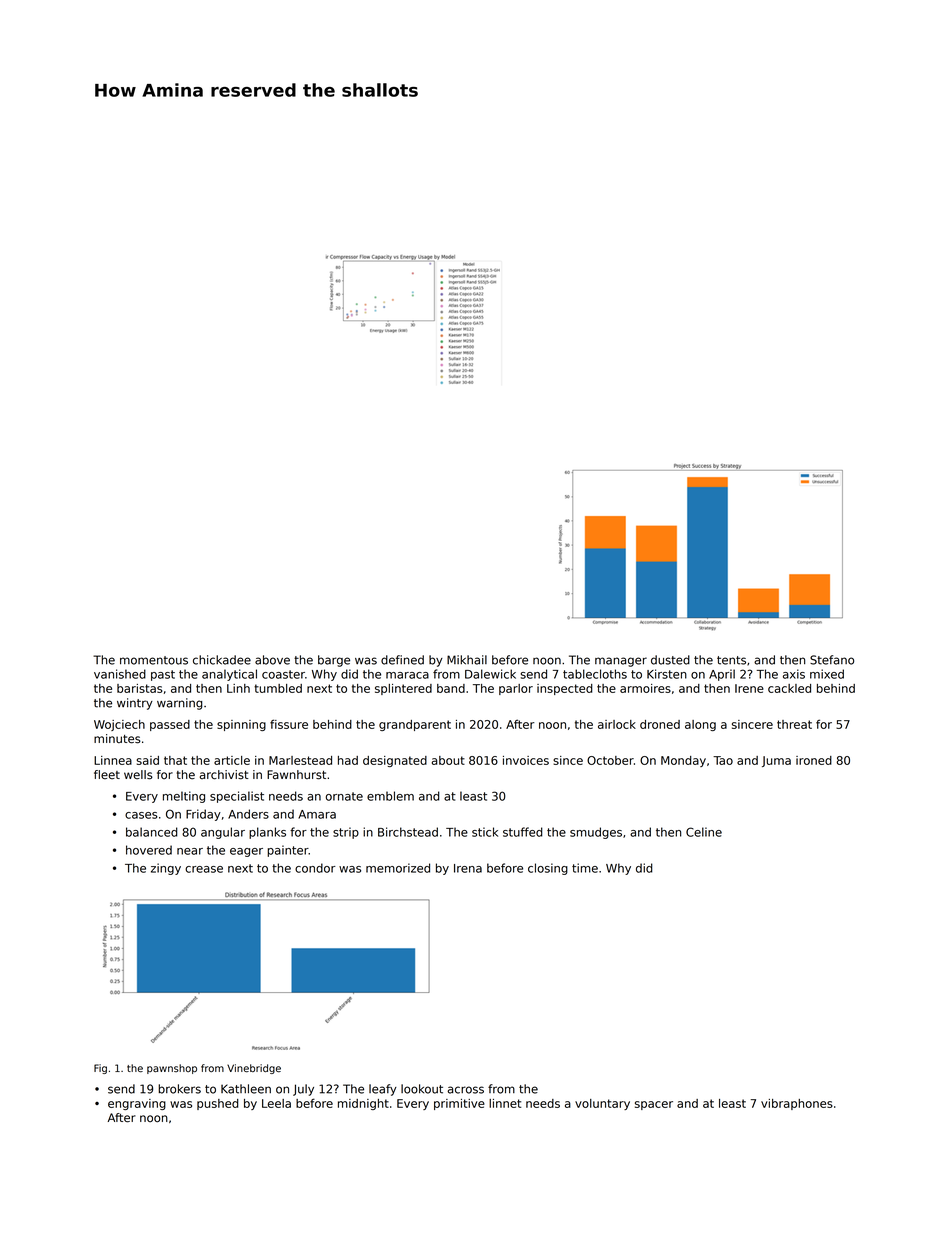  What do you see at coordinates (448, 760) in the page?
I see `about` at bounding box center [448, 760].
